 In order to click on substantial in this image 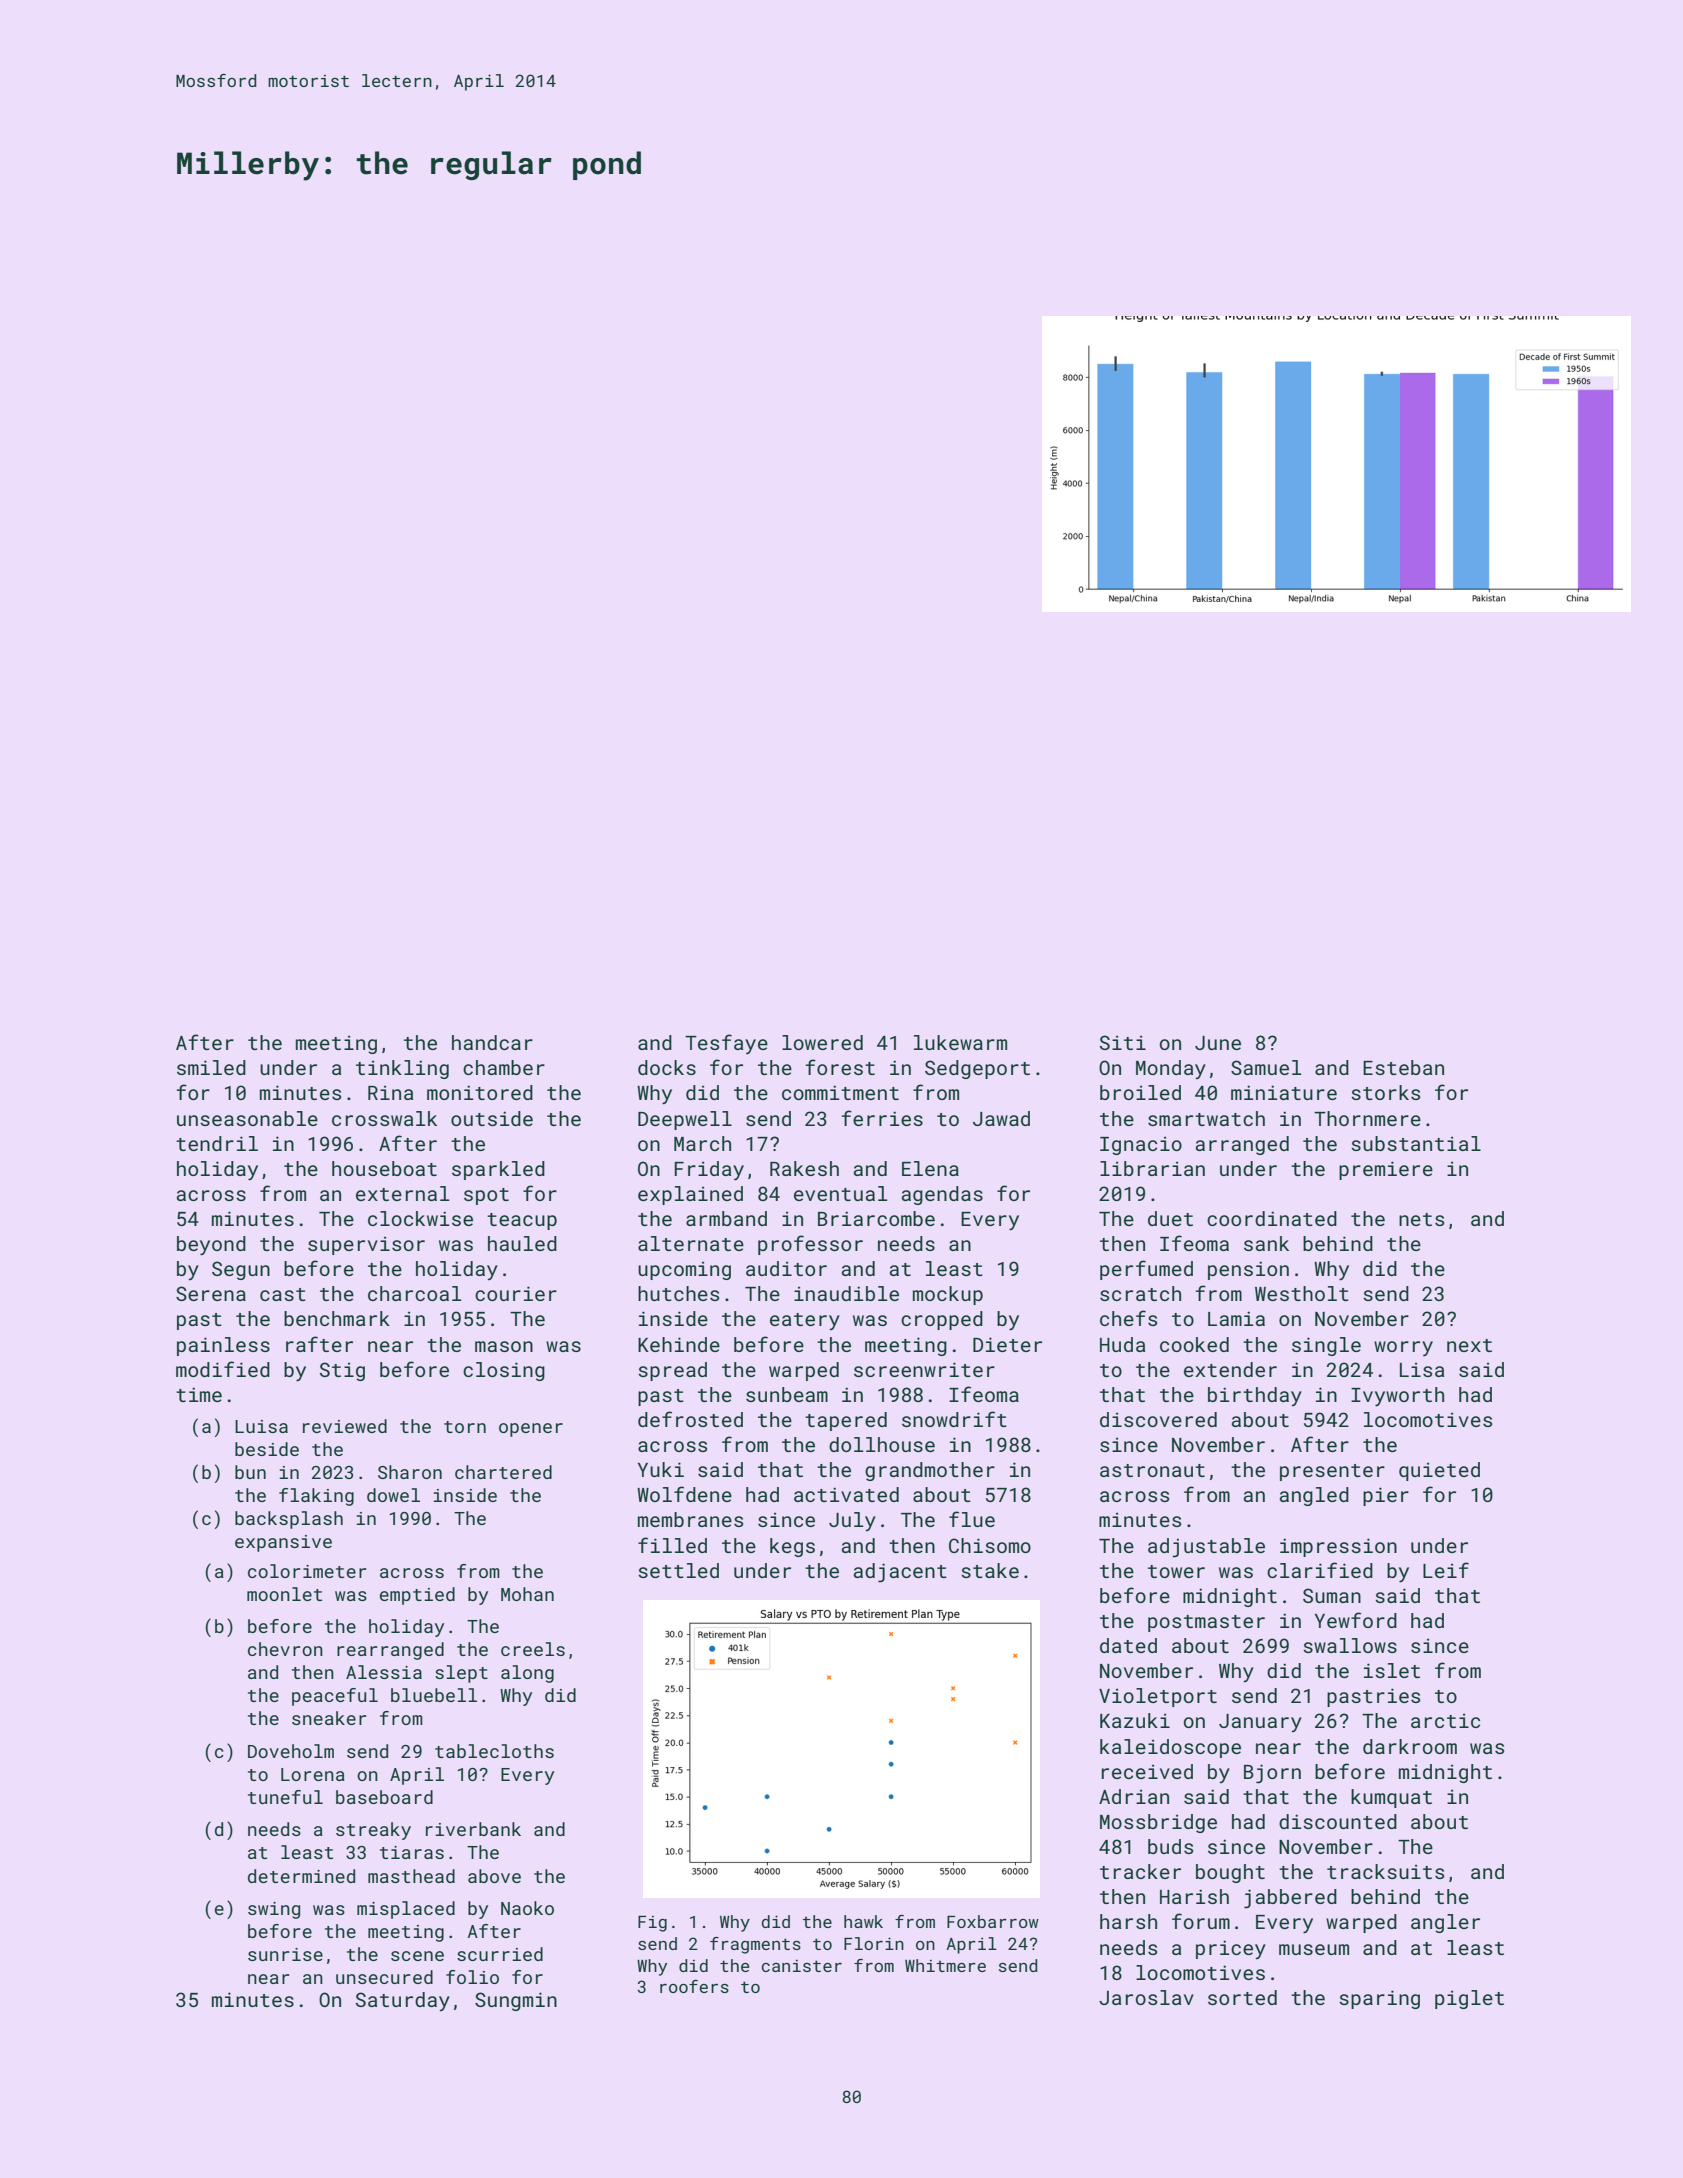, I will do `click(1416, 1143)`.
